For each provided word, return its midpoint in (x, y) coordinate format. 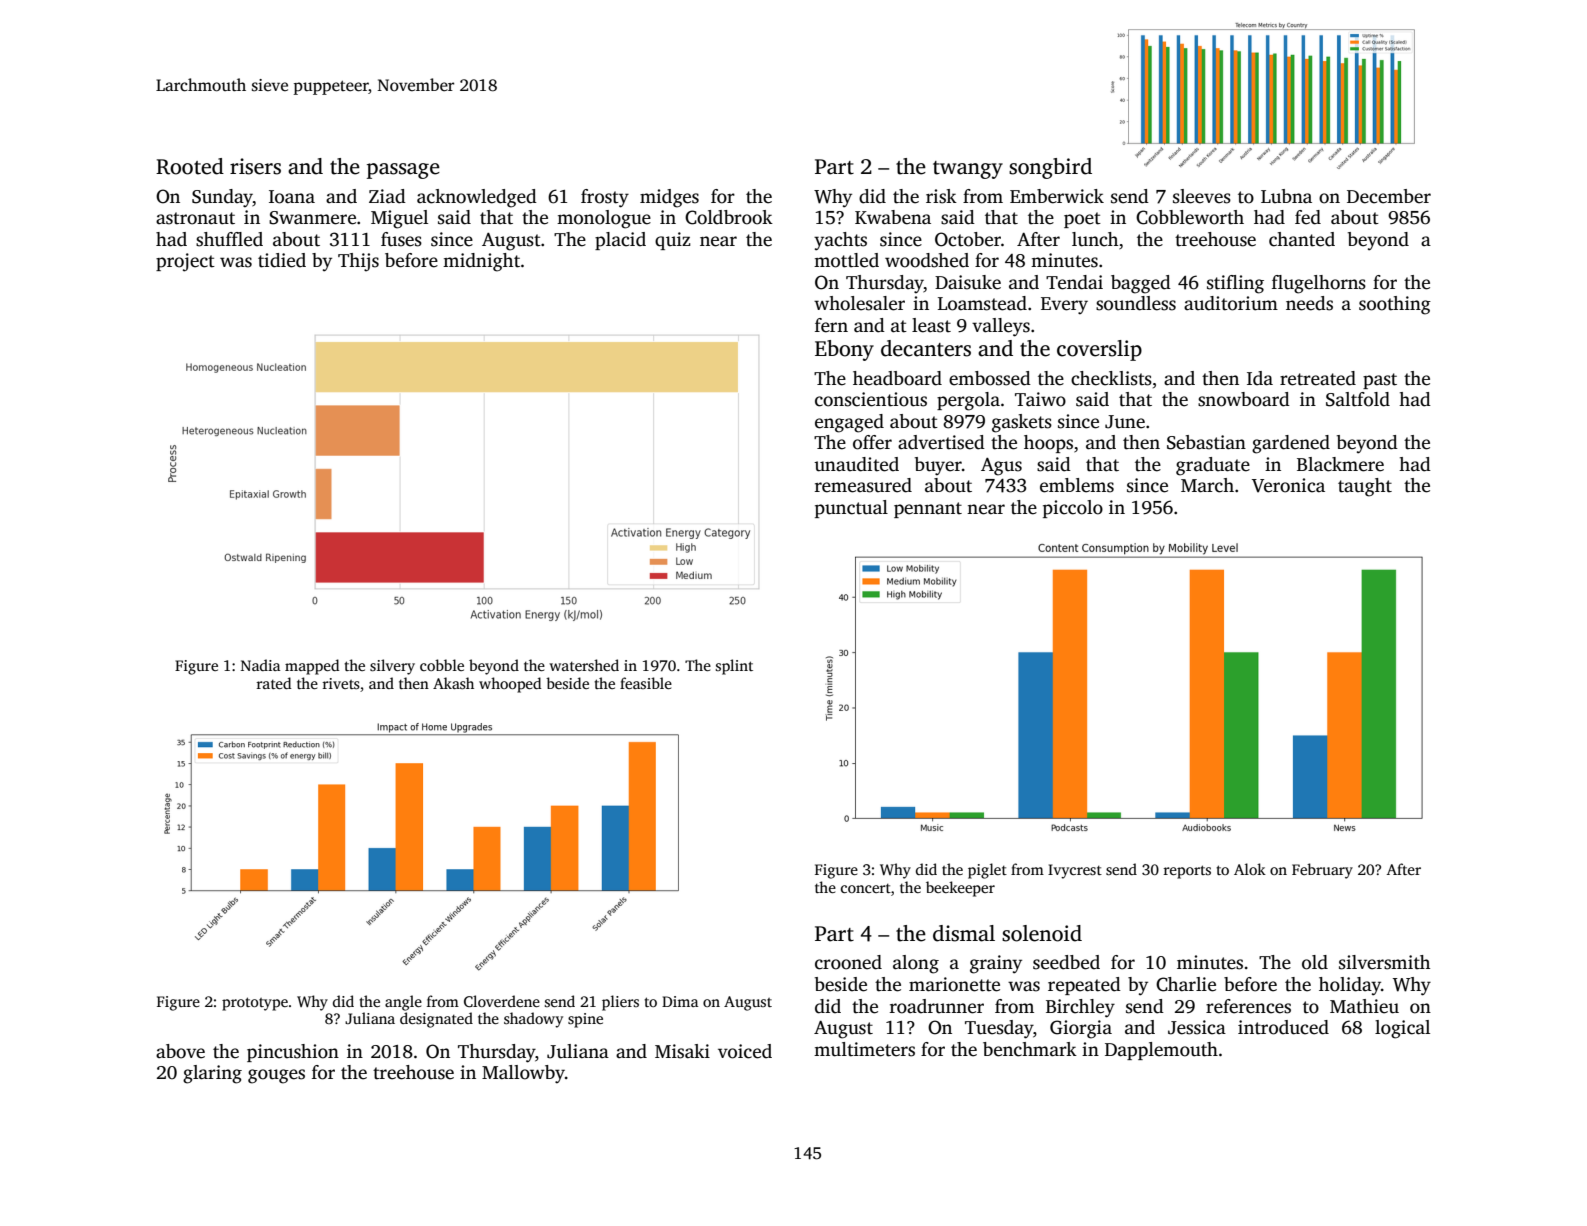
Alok (1250, 869)
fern (831, 325)
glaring (212, 1074)
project (185, 262)
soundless (1136, 303)
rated (274, 683)
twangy (968, 170)
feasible (646, 683)
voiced (745, 1051)
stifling (1235, 284)
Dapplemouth (1161, 1051)
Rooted (190, 166)
